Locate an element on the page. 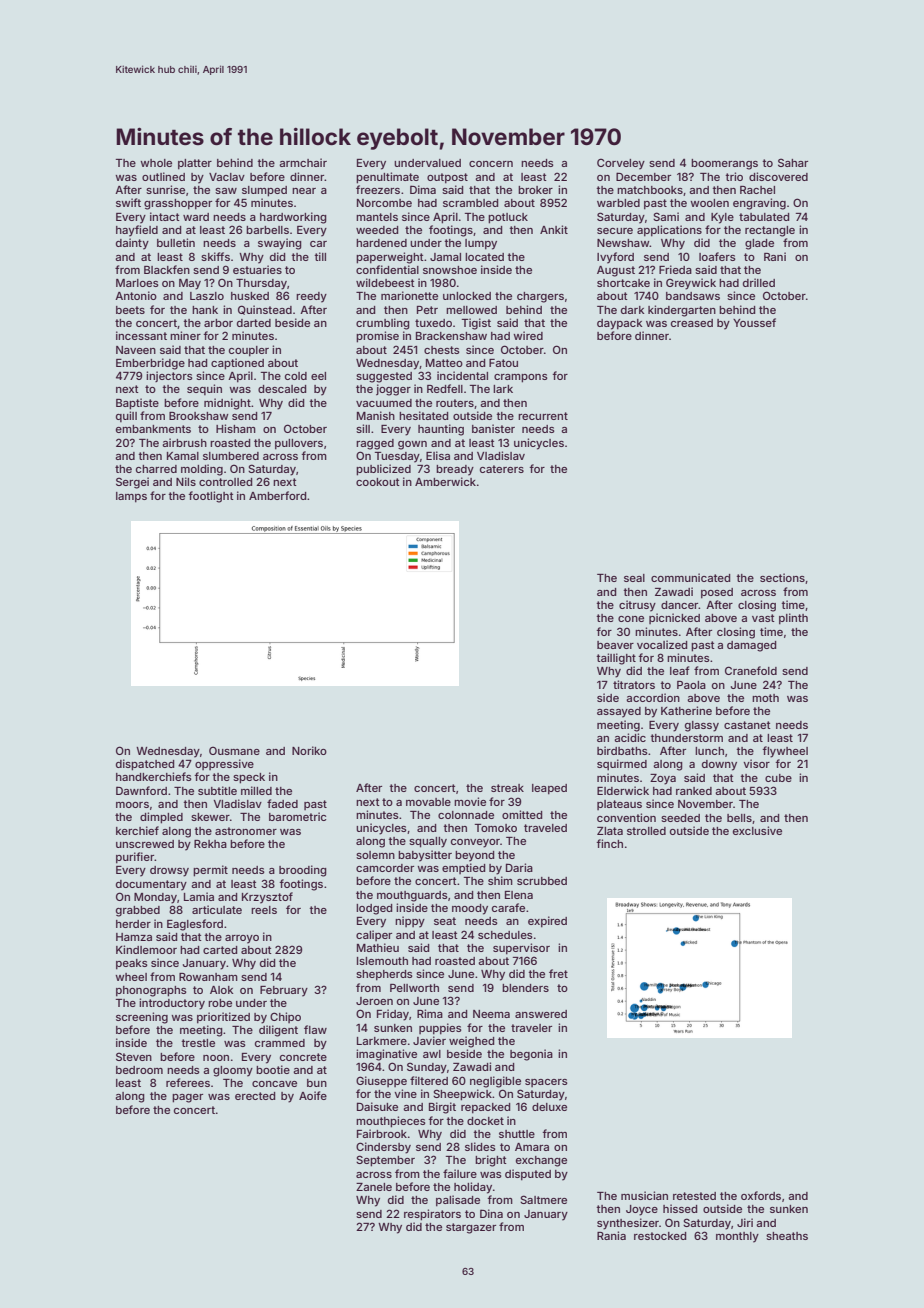 The width and height of the document is (924, 1308). oppressive is located at coordinates (224, 764).
